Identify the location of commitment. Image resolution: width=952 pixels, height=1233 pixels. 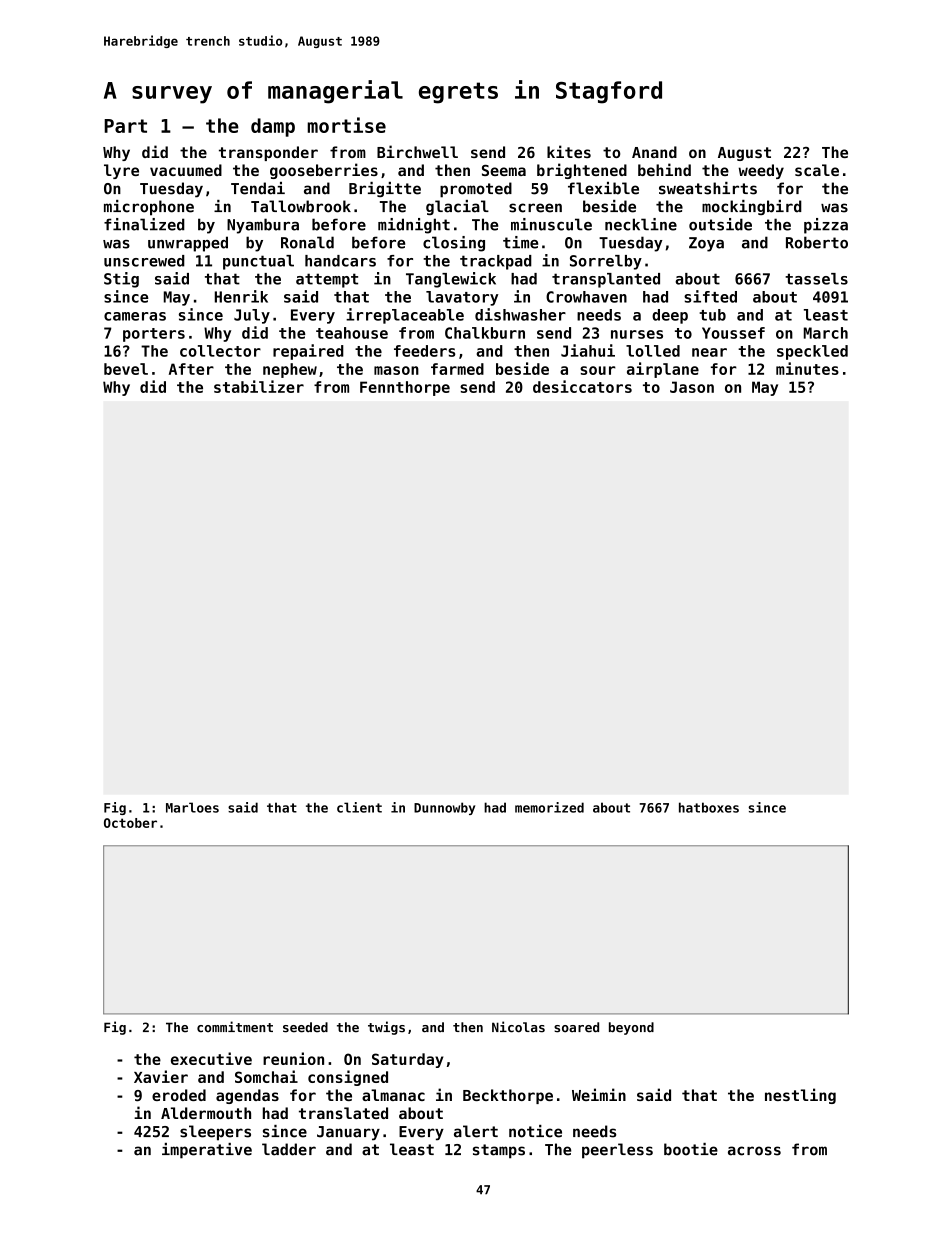
(235, 1027).
